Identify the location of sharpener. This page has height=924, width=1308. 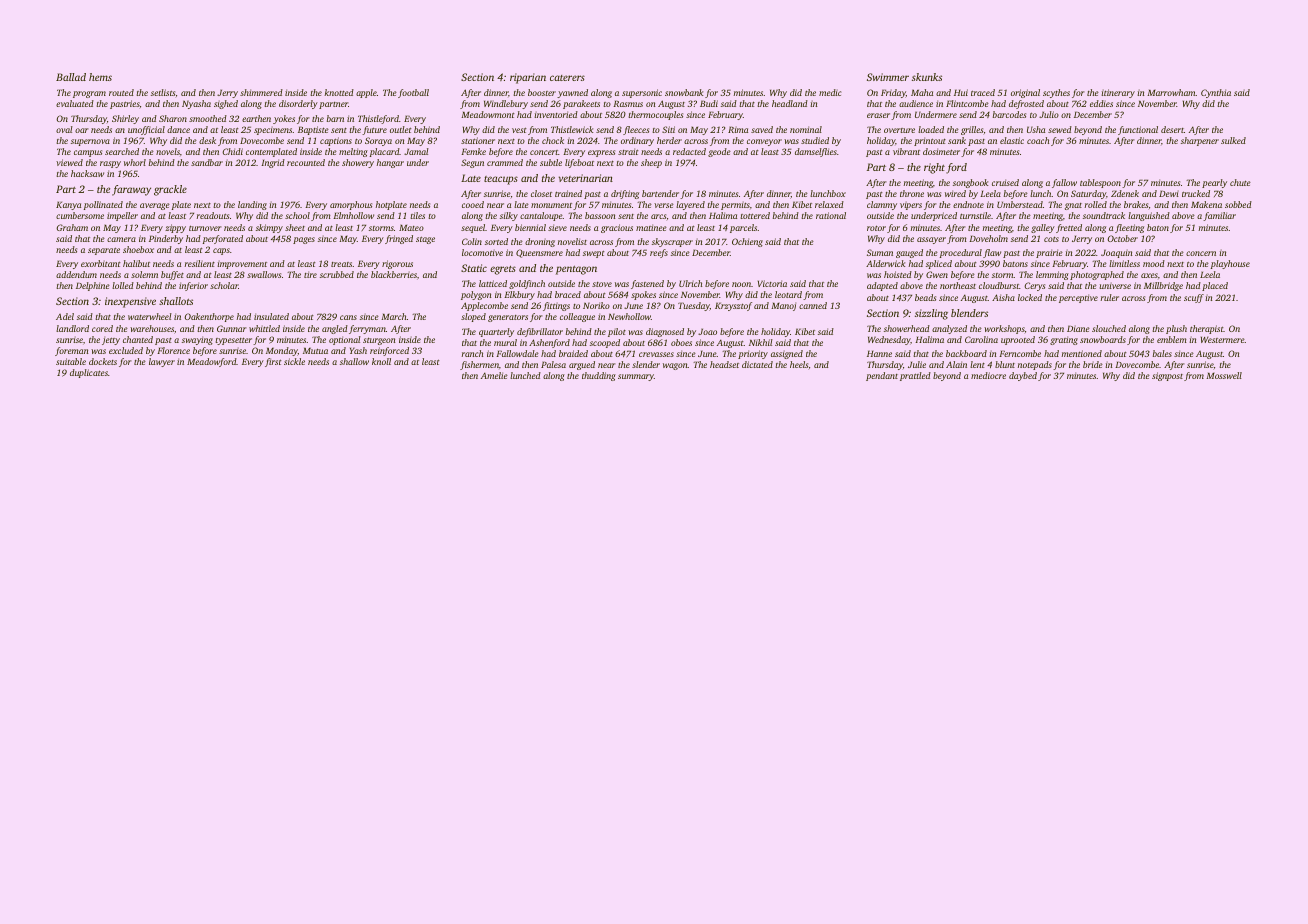
(1200, 141).
